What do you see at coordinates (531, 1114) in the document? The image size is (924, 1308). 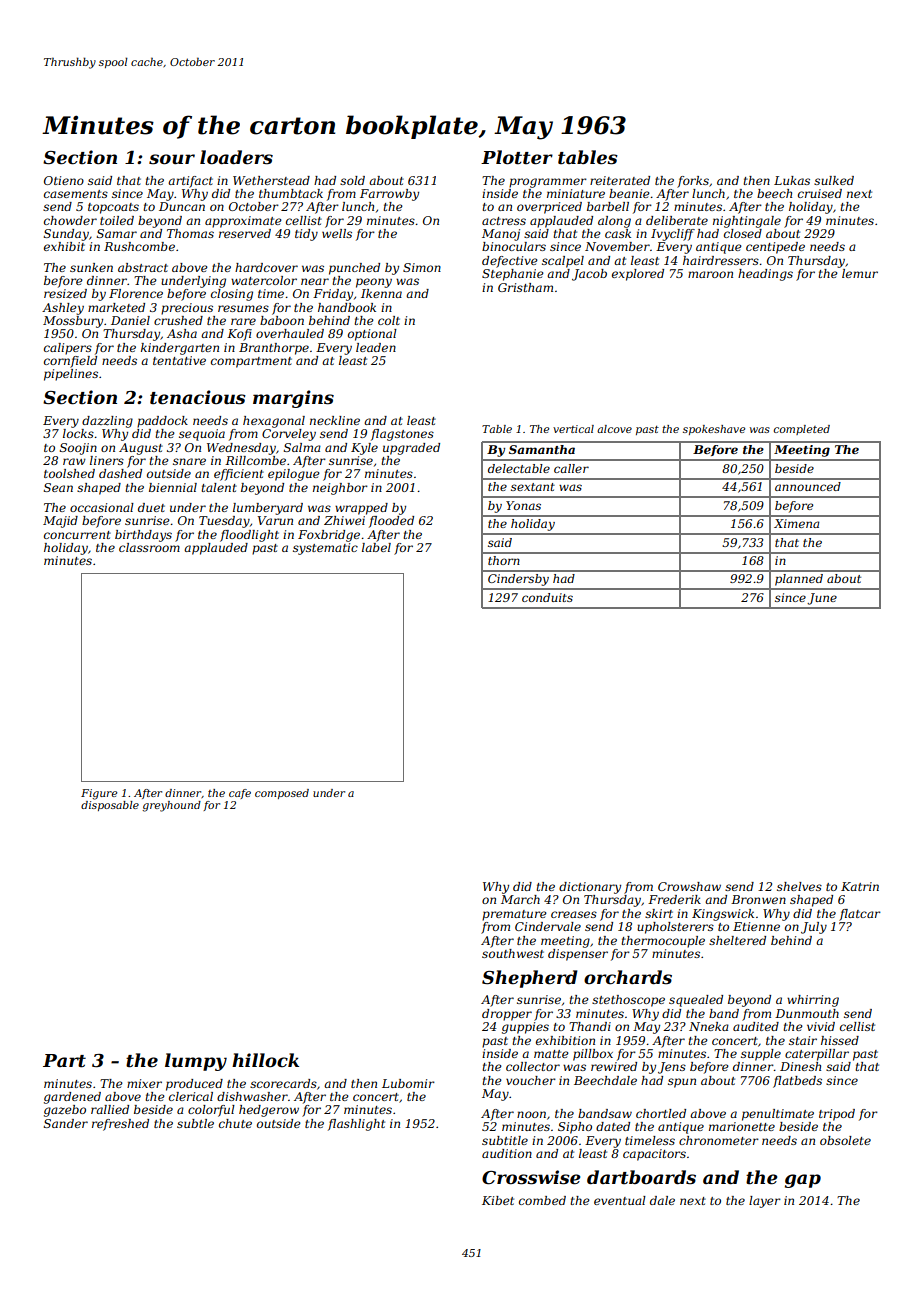 I see `noon` at bounding box center [531, 1114].
